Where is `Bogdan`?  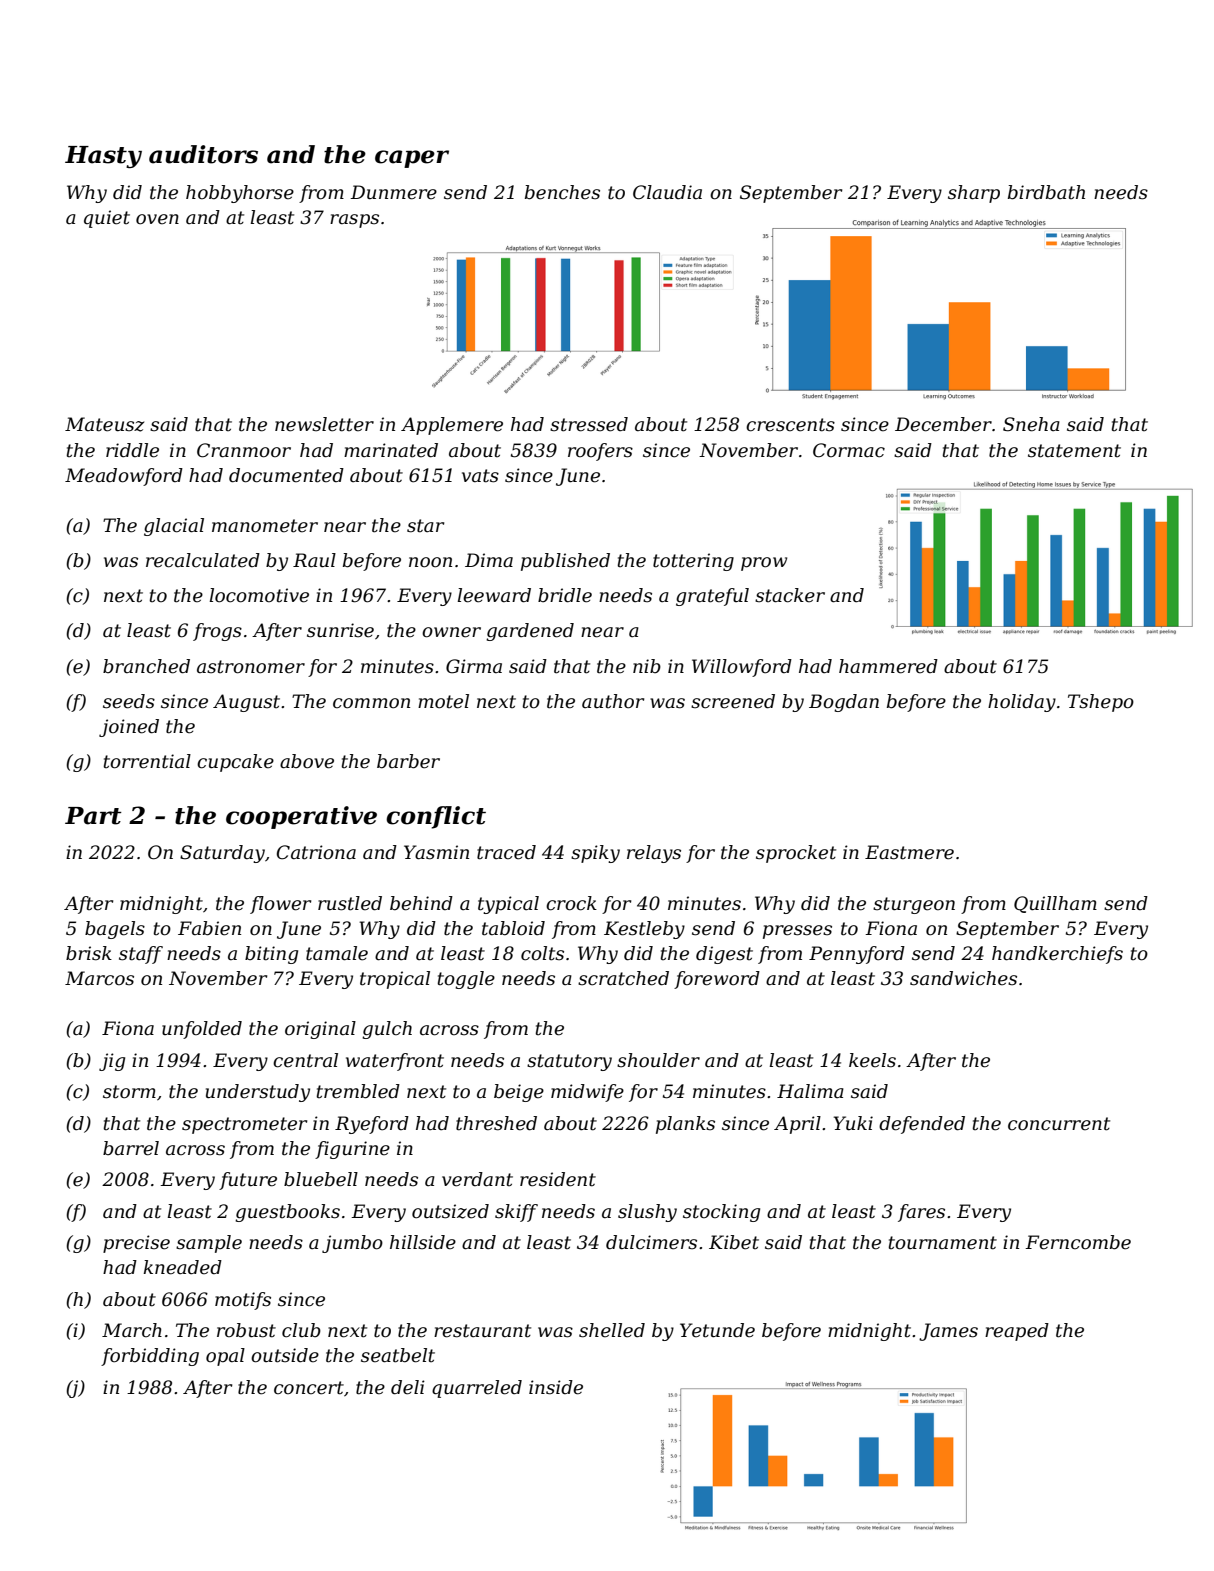
Bogdan is located at coordinates (844, 703).
